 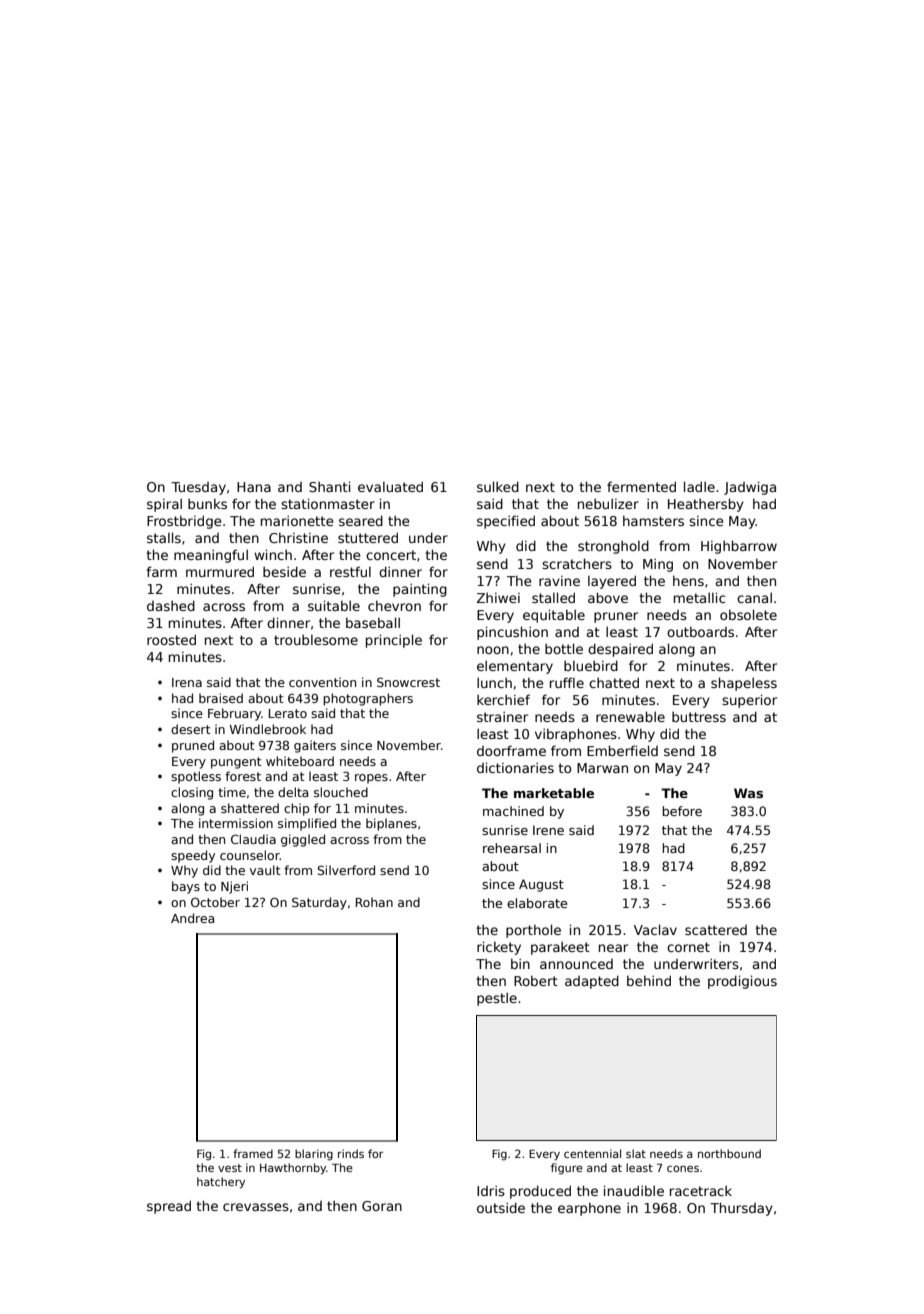 What do you see at coordinates (641, 486) in the image?
I see `fermented` at bounding box center [641, 486].
